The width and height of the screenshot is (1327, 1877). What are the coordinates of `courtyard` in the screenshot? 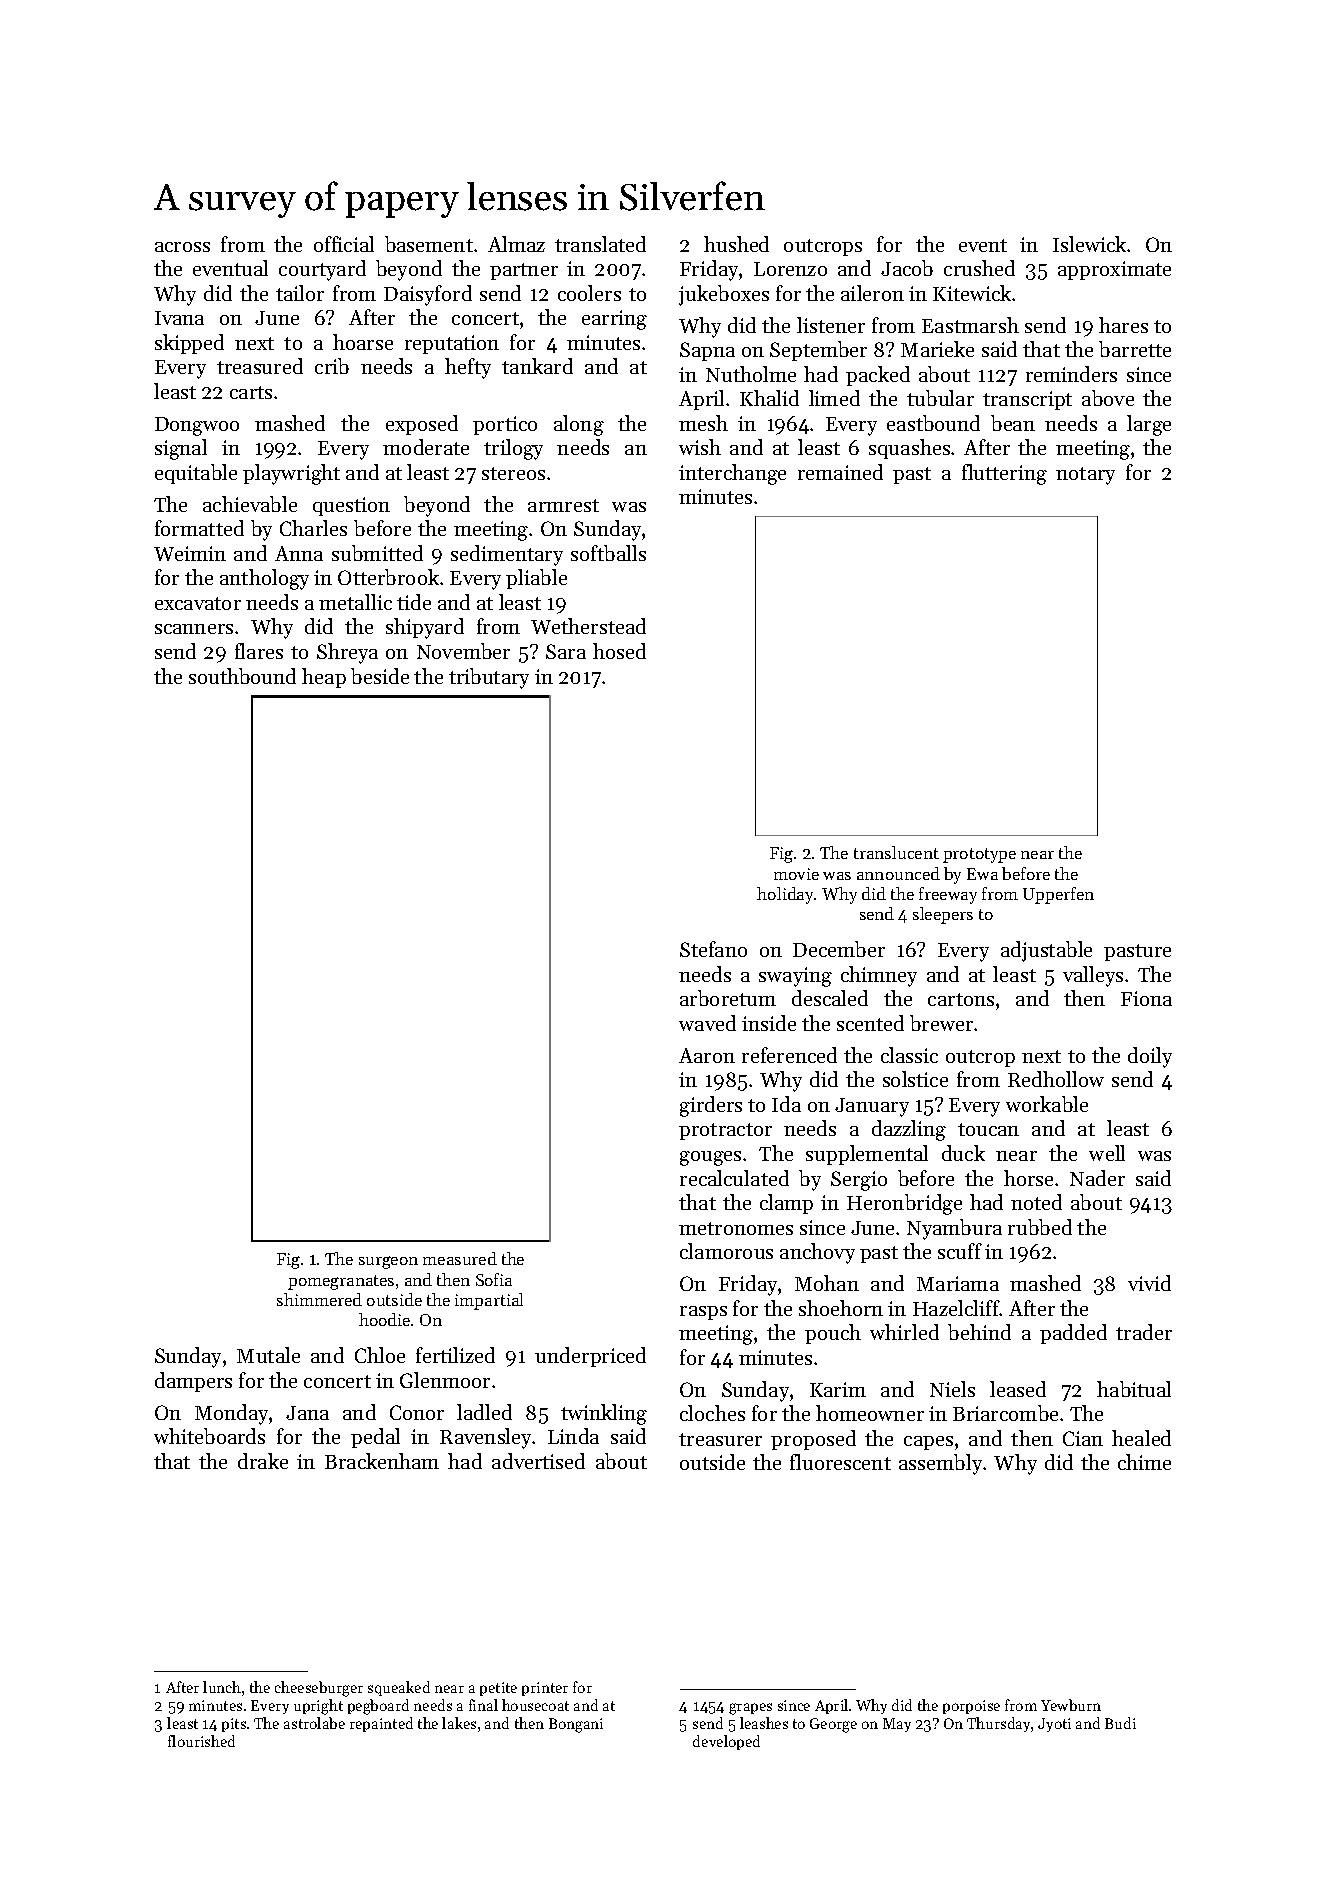 It's located at (322, 270).
